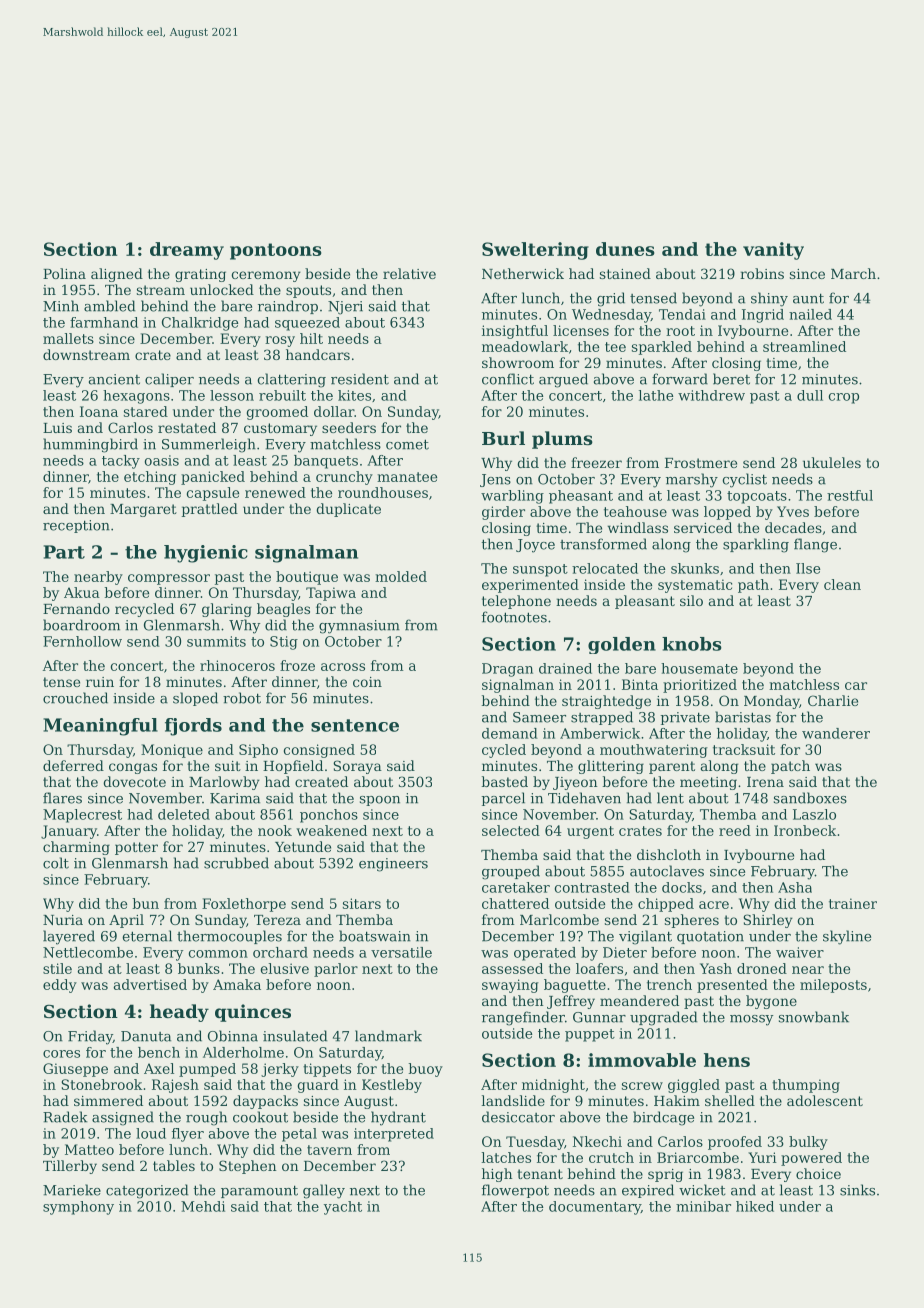 This screenshot has height=1308, width=924. I want to click on serviced, so click(703, 527).
